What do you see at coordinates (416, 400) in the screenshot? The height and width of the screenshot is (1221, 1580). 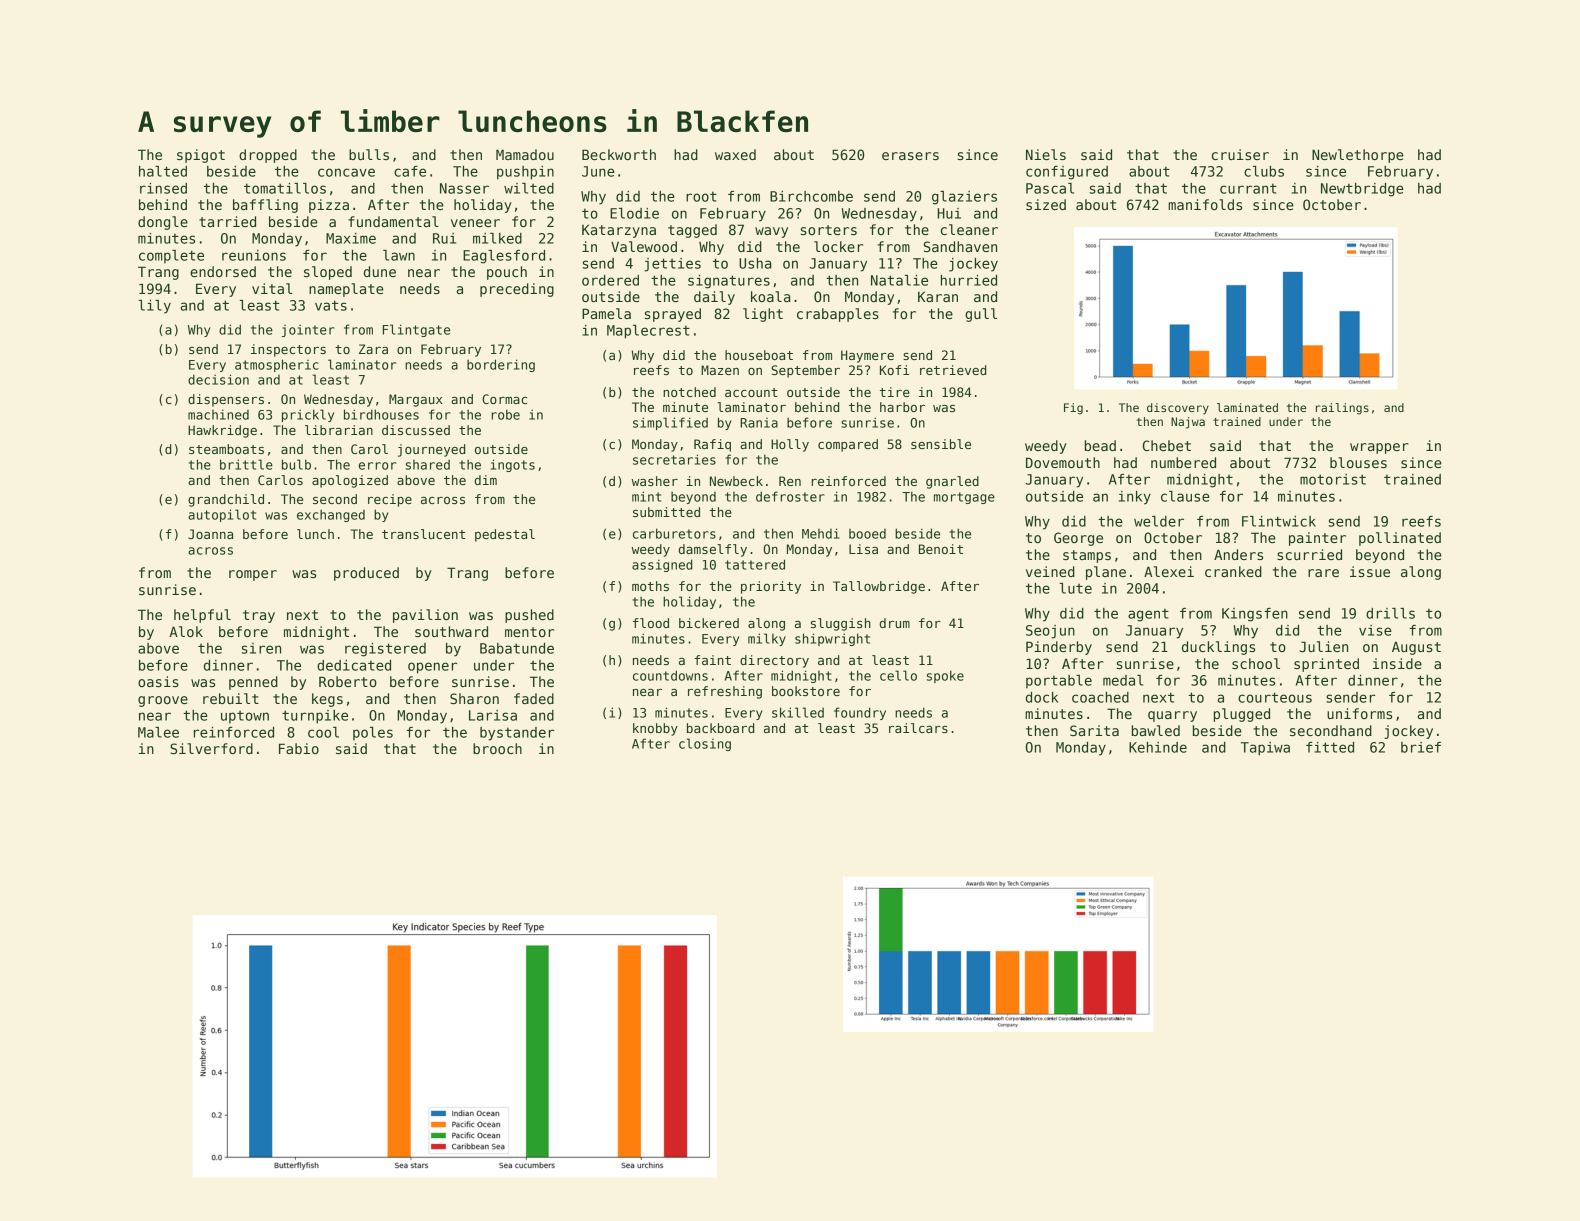 I see `Margaux` at bounding box center [416, 400].
